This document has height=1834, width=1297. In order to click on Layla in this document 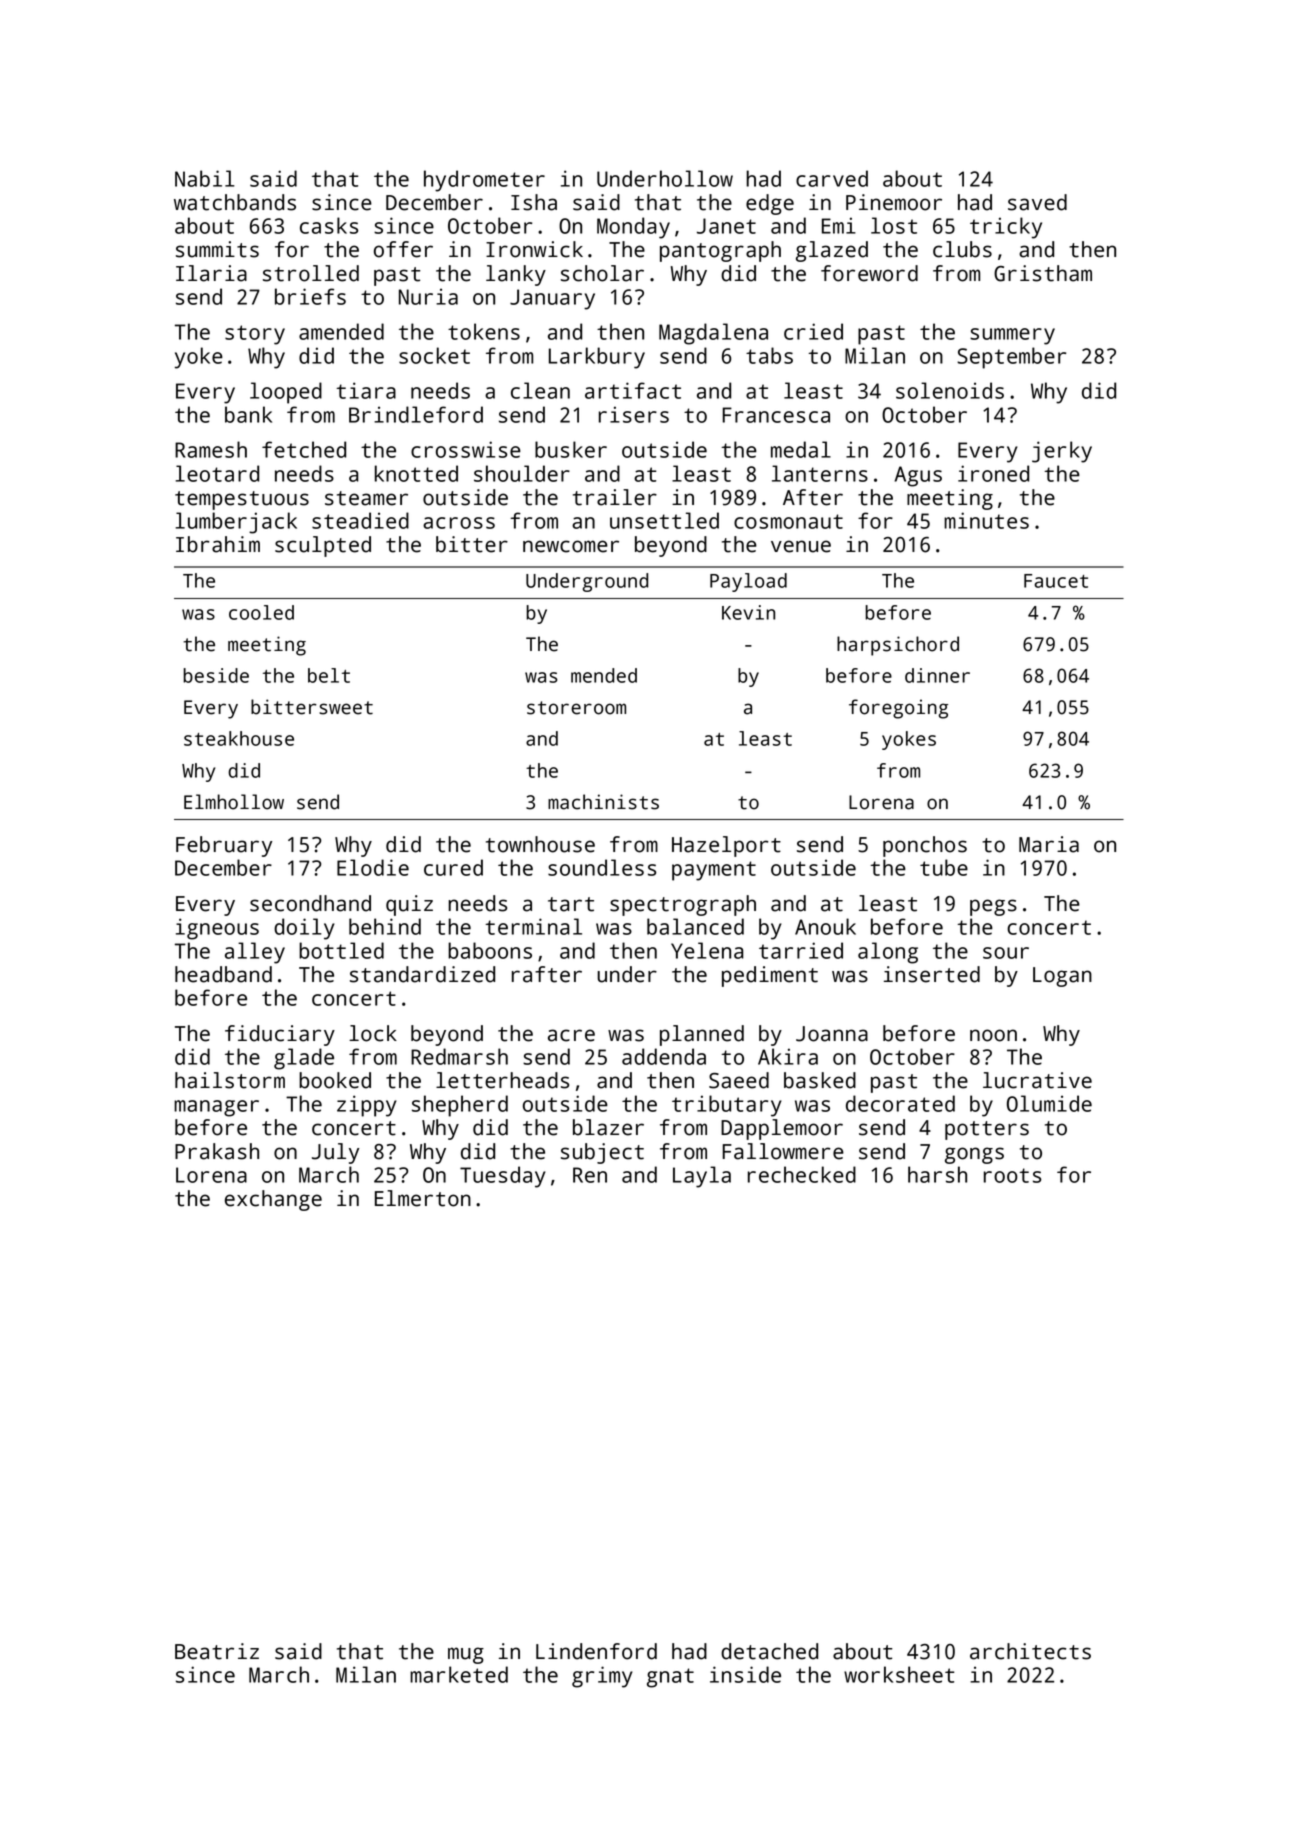, I will do `click(702, 1177)`.
